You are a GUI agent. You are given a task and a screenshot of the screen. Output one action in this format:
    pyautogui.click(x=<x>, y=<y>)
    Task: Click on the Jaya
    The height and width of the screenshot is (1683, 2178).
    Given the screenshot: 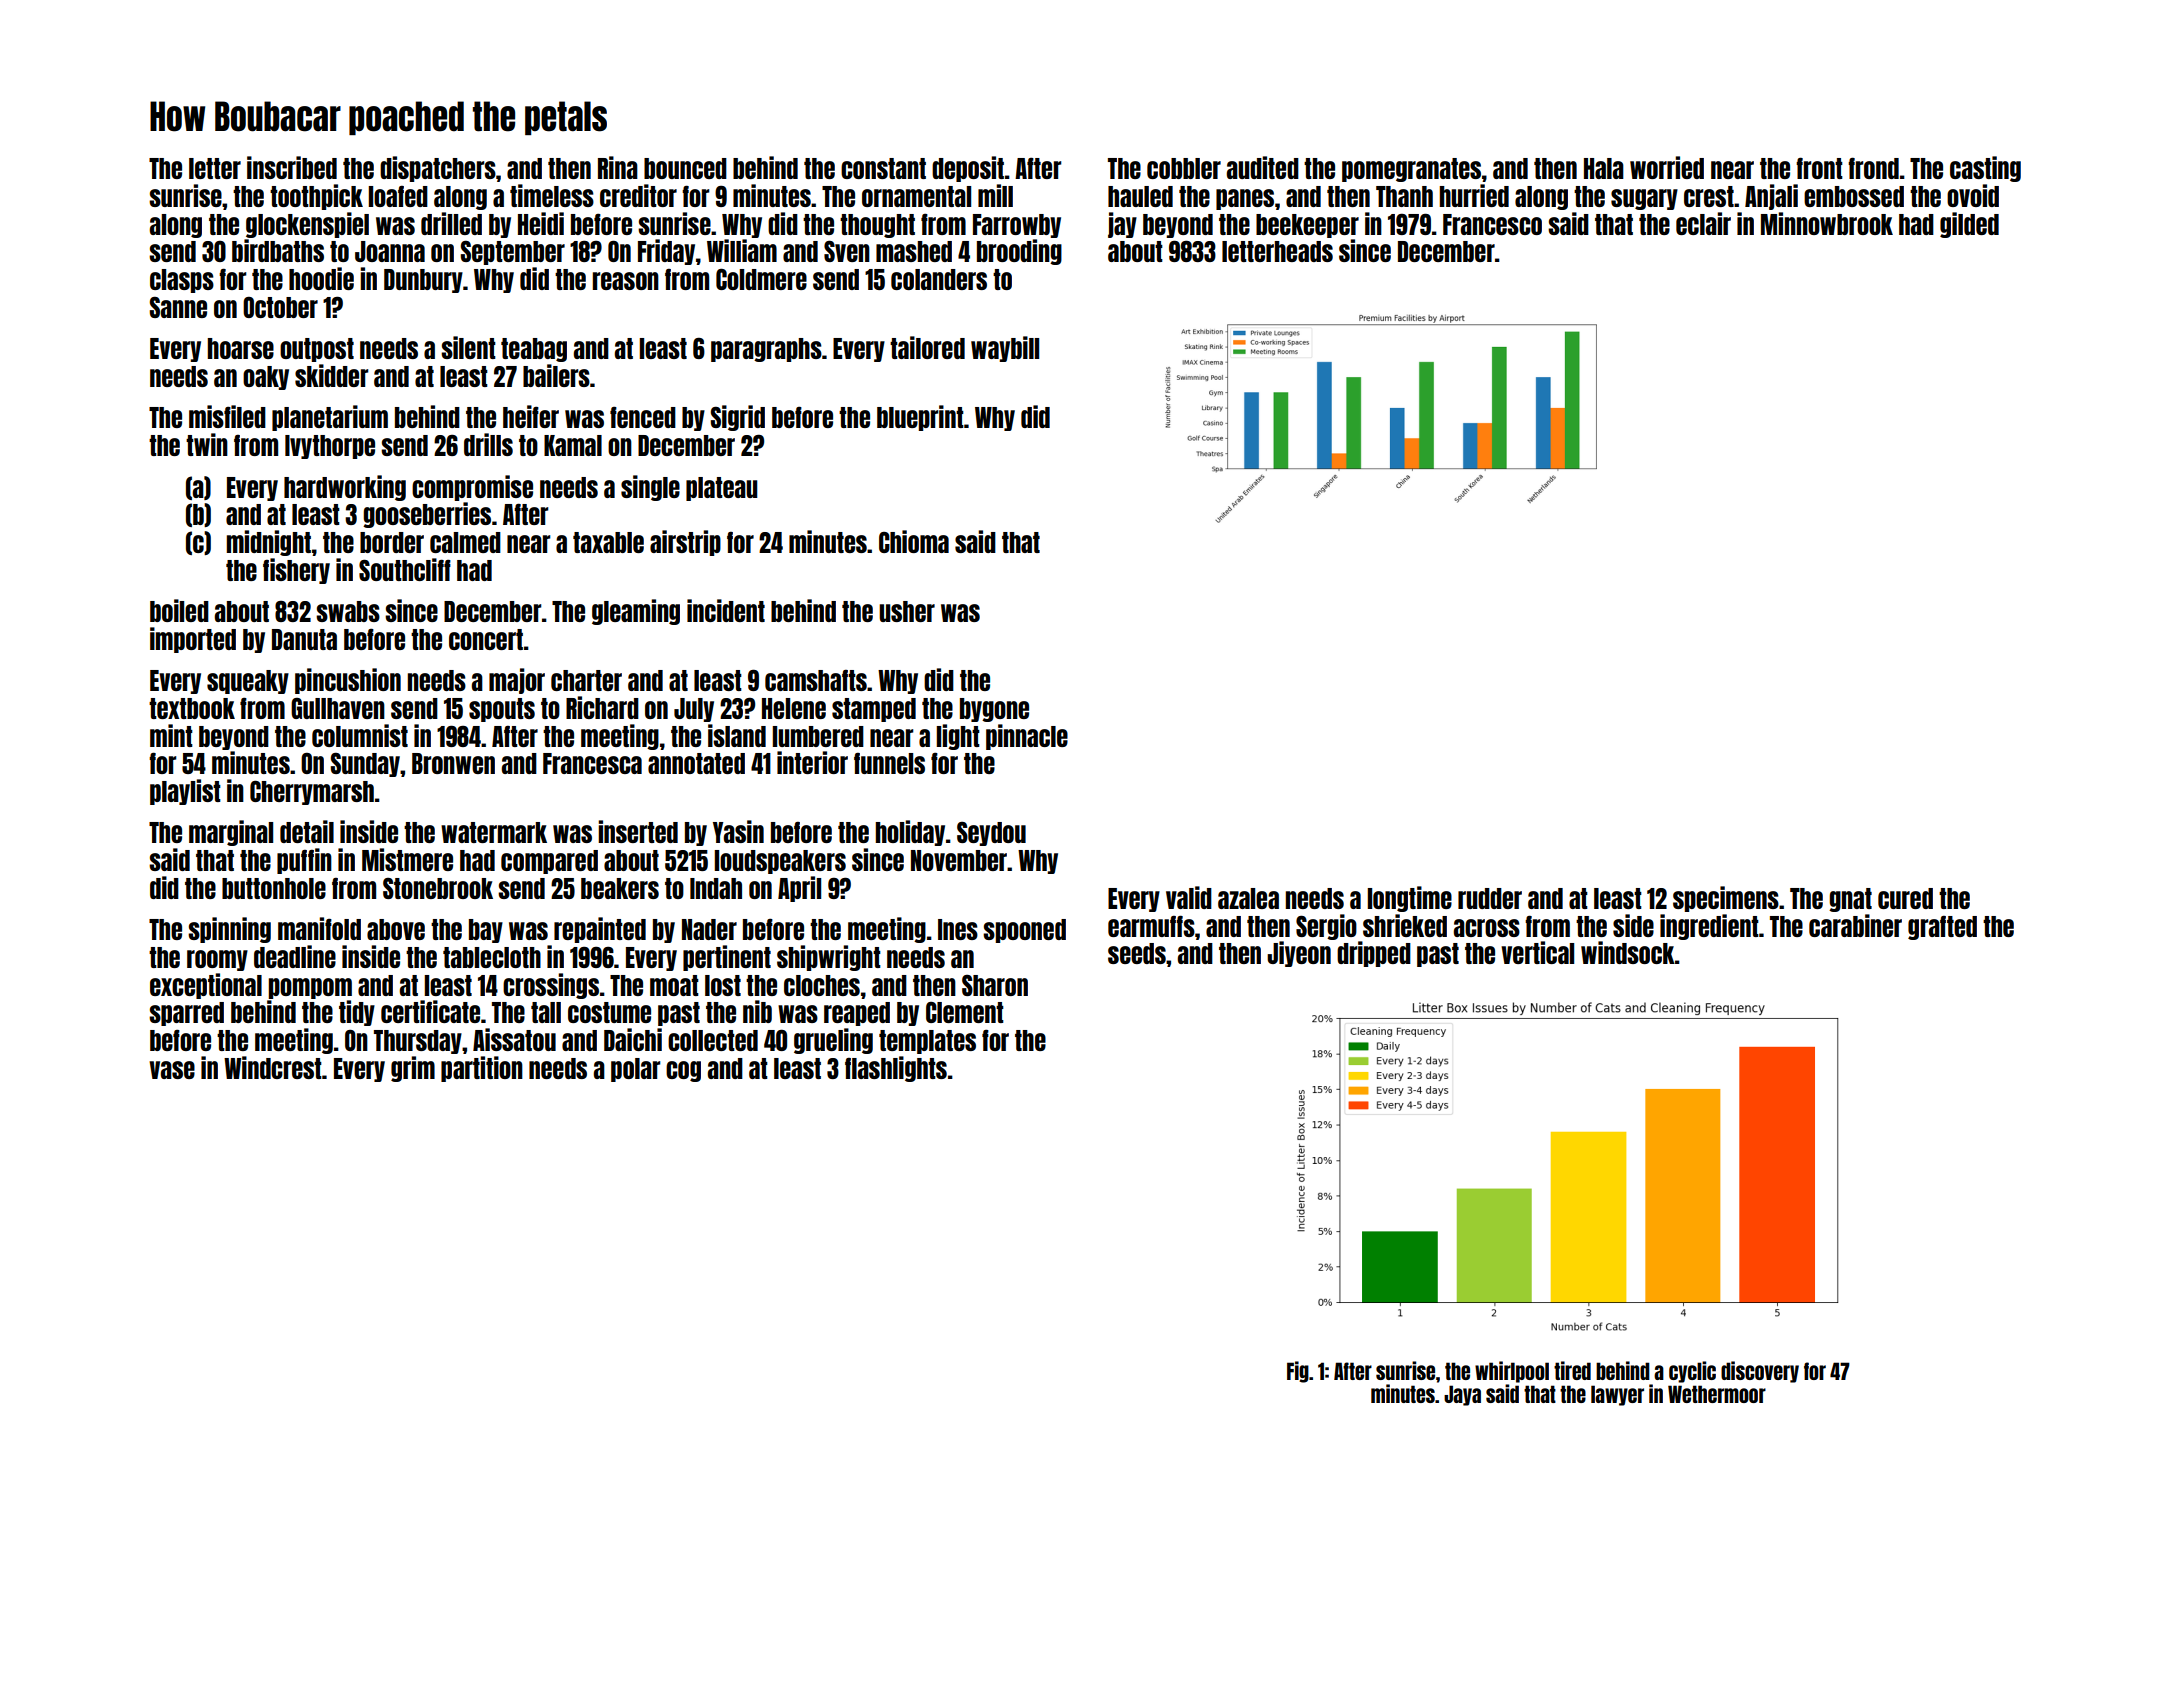 What is the action you would take?
    pyautogui.click(x=1462, y=1395)
